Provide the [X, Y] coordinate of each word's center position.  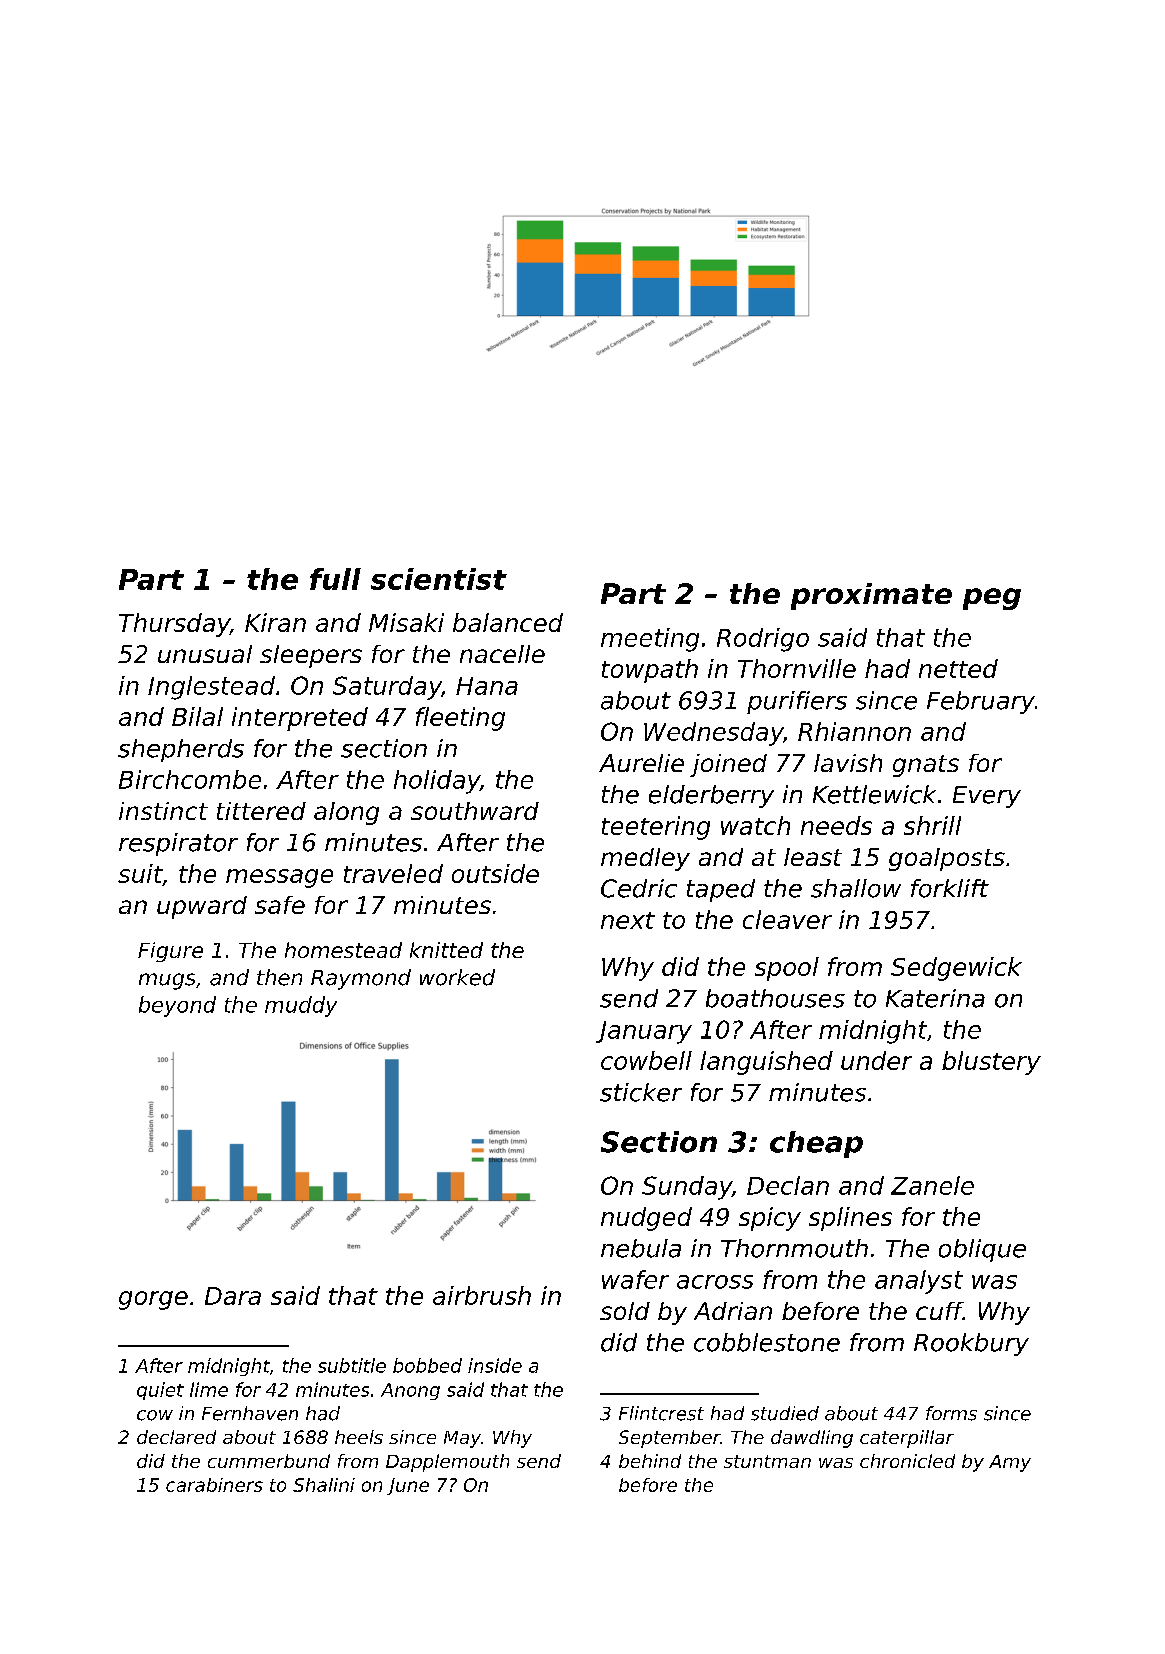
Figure [170, 952]
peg [992, 599]
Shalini [324, 1485]
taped [721, 890]
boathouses [775, 998]
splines [850, 1219]
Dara [233, 1296]
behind [650, 1461]
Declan [788, 1185]
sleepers [311, 656]
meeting [650, 640]
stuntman [767, 1461]
